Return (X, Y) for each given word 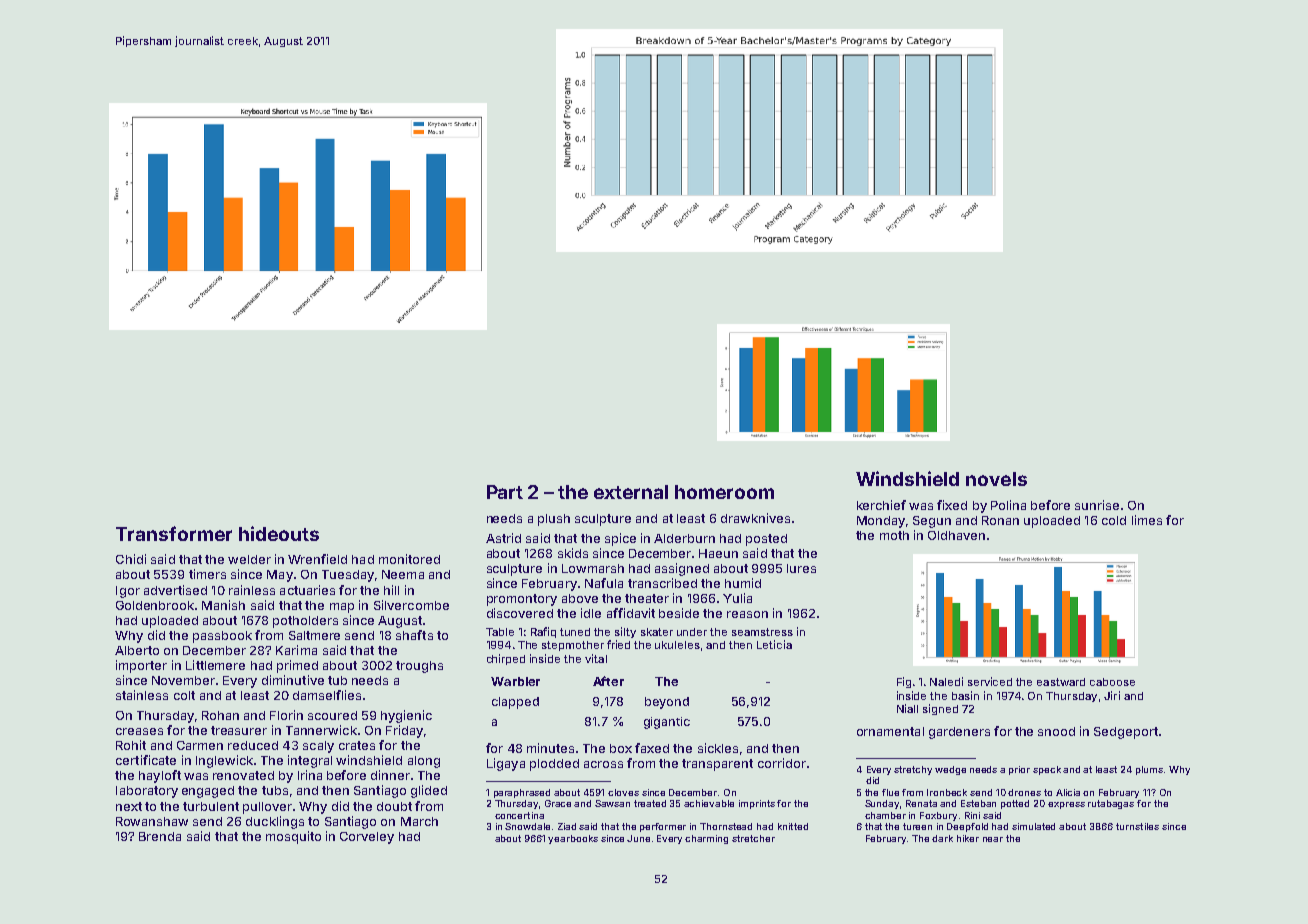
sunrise (1097, 505)
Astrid (503, 538)
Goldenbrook (155, 605)
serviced (990, 681)
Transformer (174, 533)
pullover (267, 808)
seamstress (762, 632)
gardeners (959, 733)
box (621, 748)
